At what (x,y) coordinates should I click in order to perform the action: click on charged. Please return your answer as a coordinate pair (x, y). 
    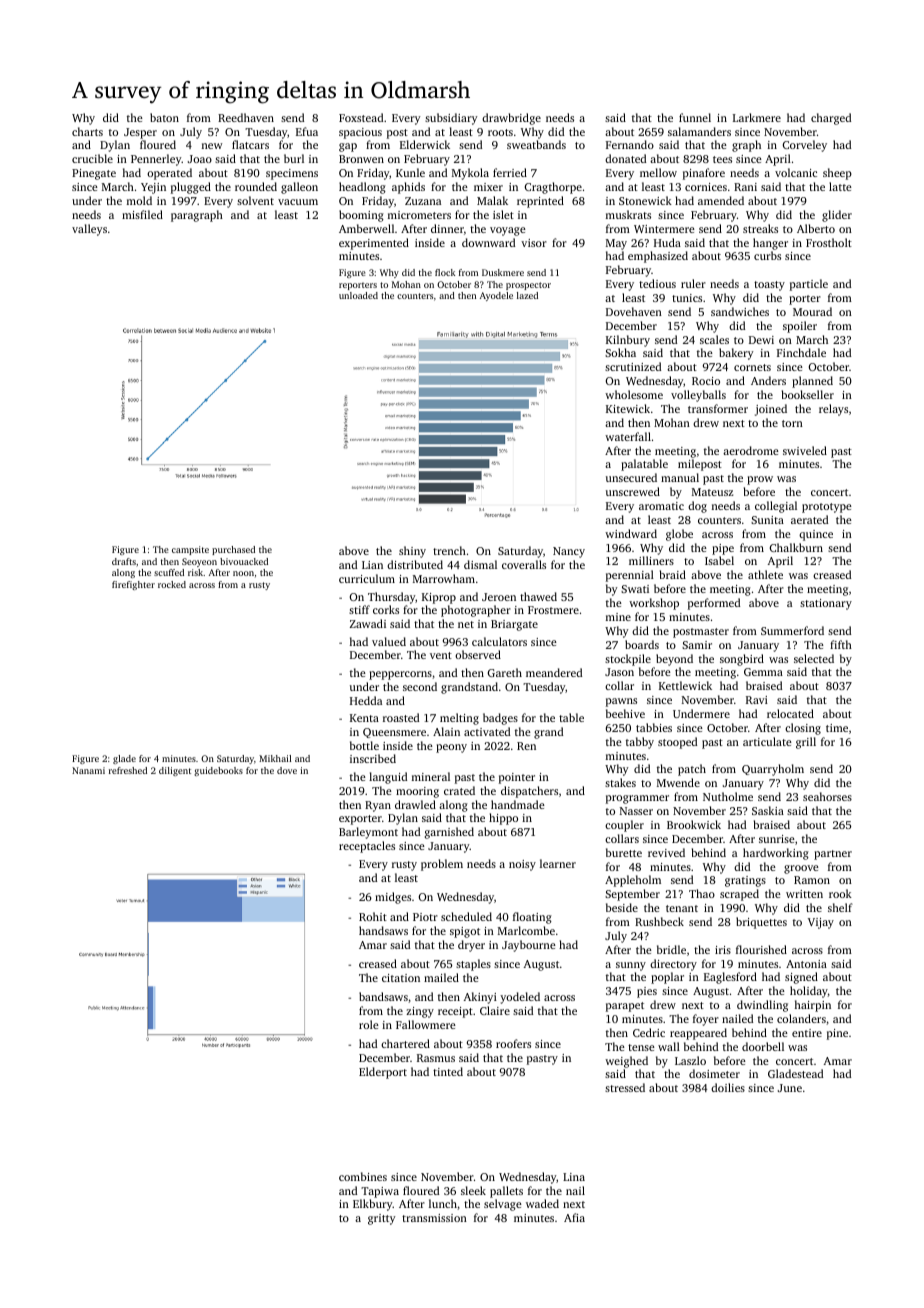
    Looking at the image, I should click on (831, 119).
